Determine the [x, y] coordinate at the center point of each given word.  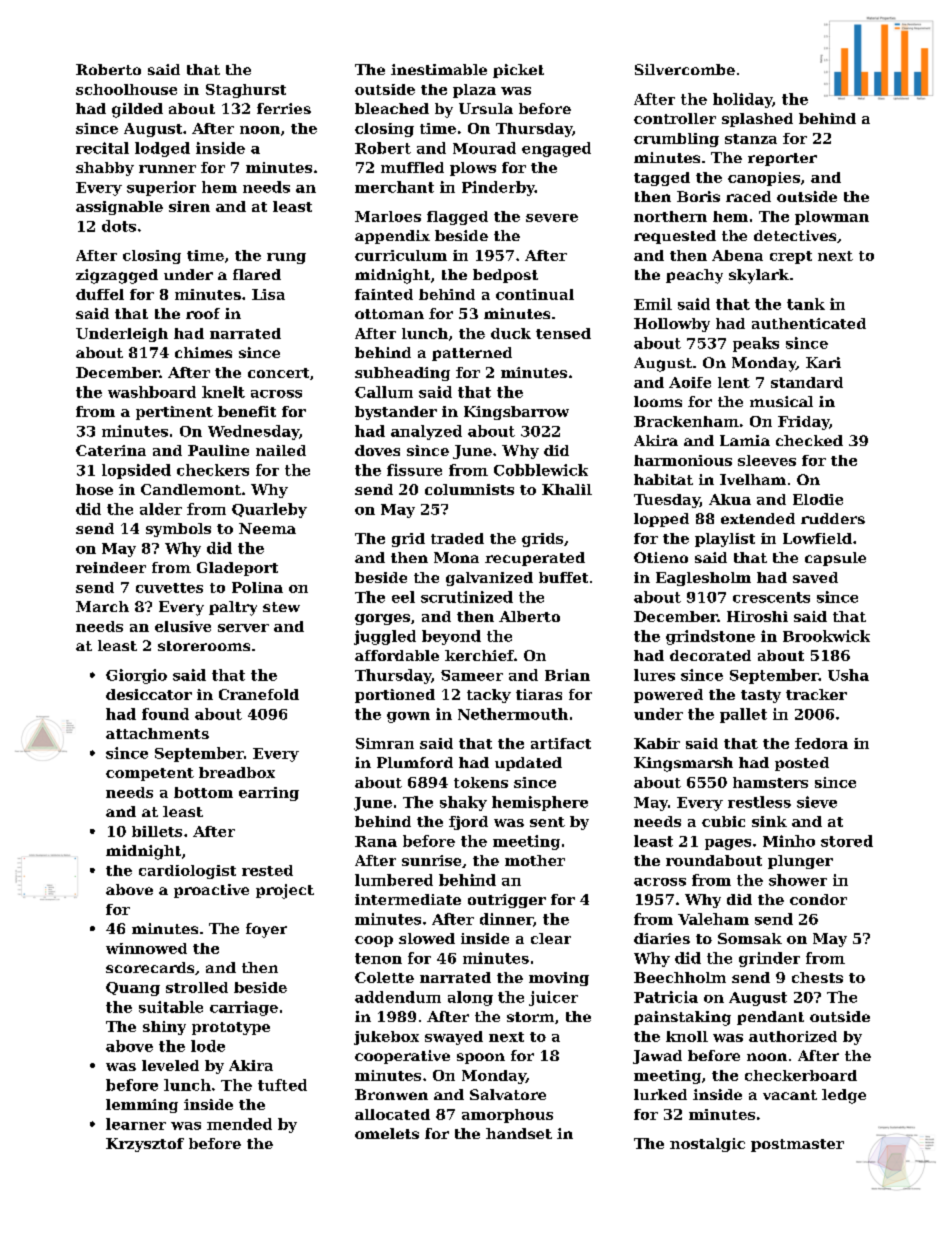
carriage [244, 1008]
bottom [203, 792]
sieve [817, 802]
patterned [472, 354]
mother [535, 860]
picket [518, 71]
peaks [756, 344]
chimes [203, 352]
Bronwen [391, 1094]
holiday [742, 100]
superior [161, 188]
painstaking [682, 1018]
